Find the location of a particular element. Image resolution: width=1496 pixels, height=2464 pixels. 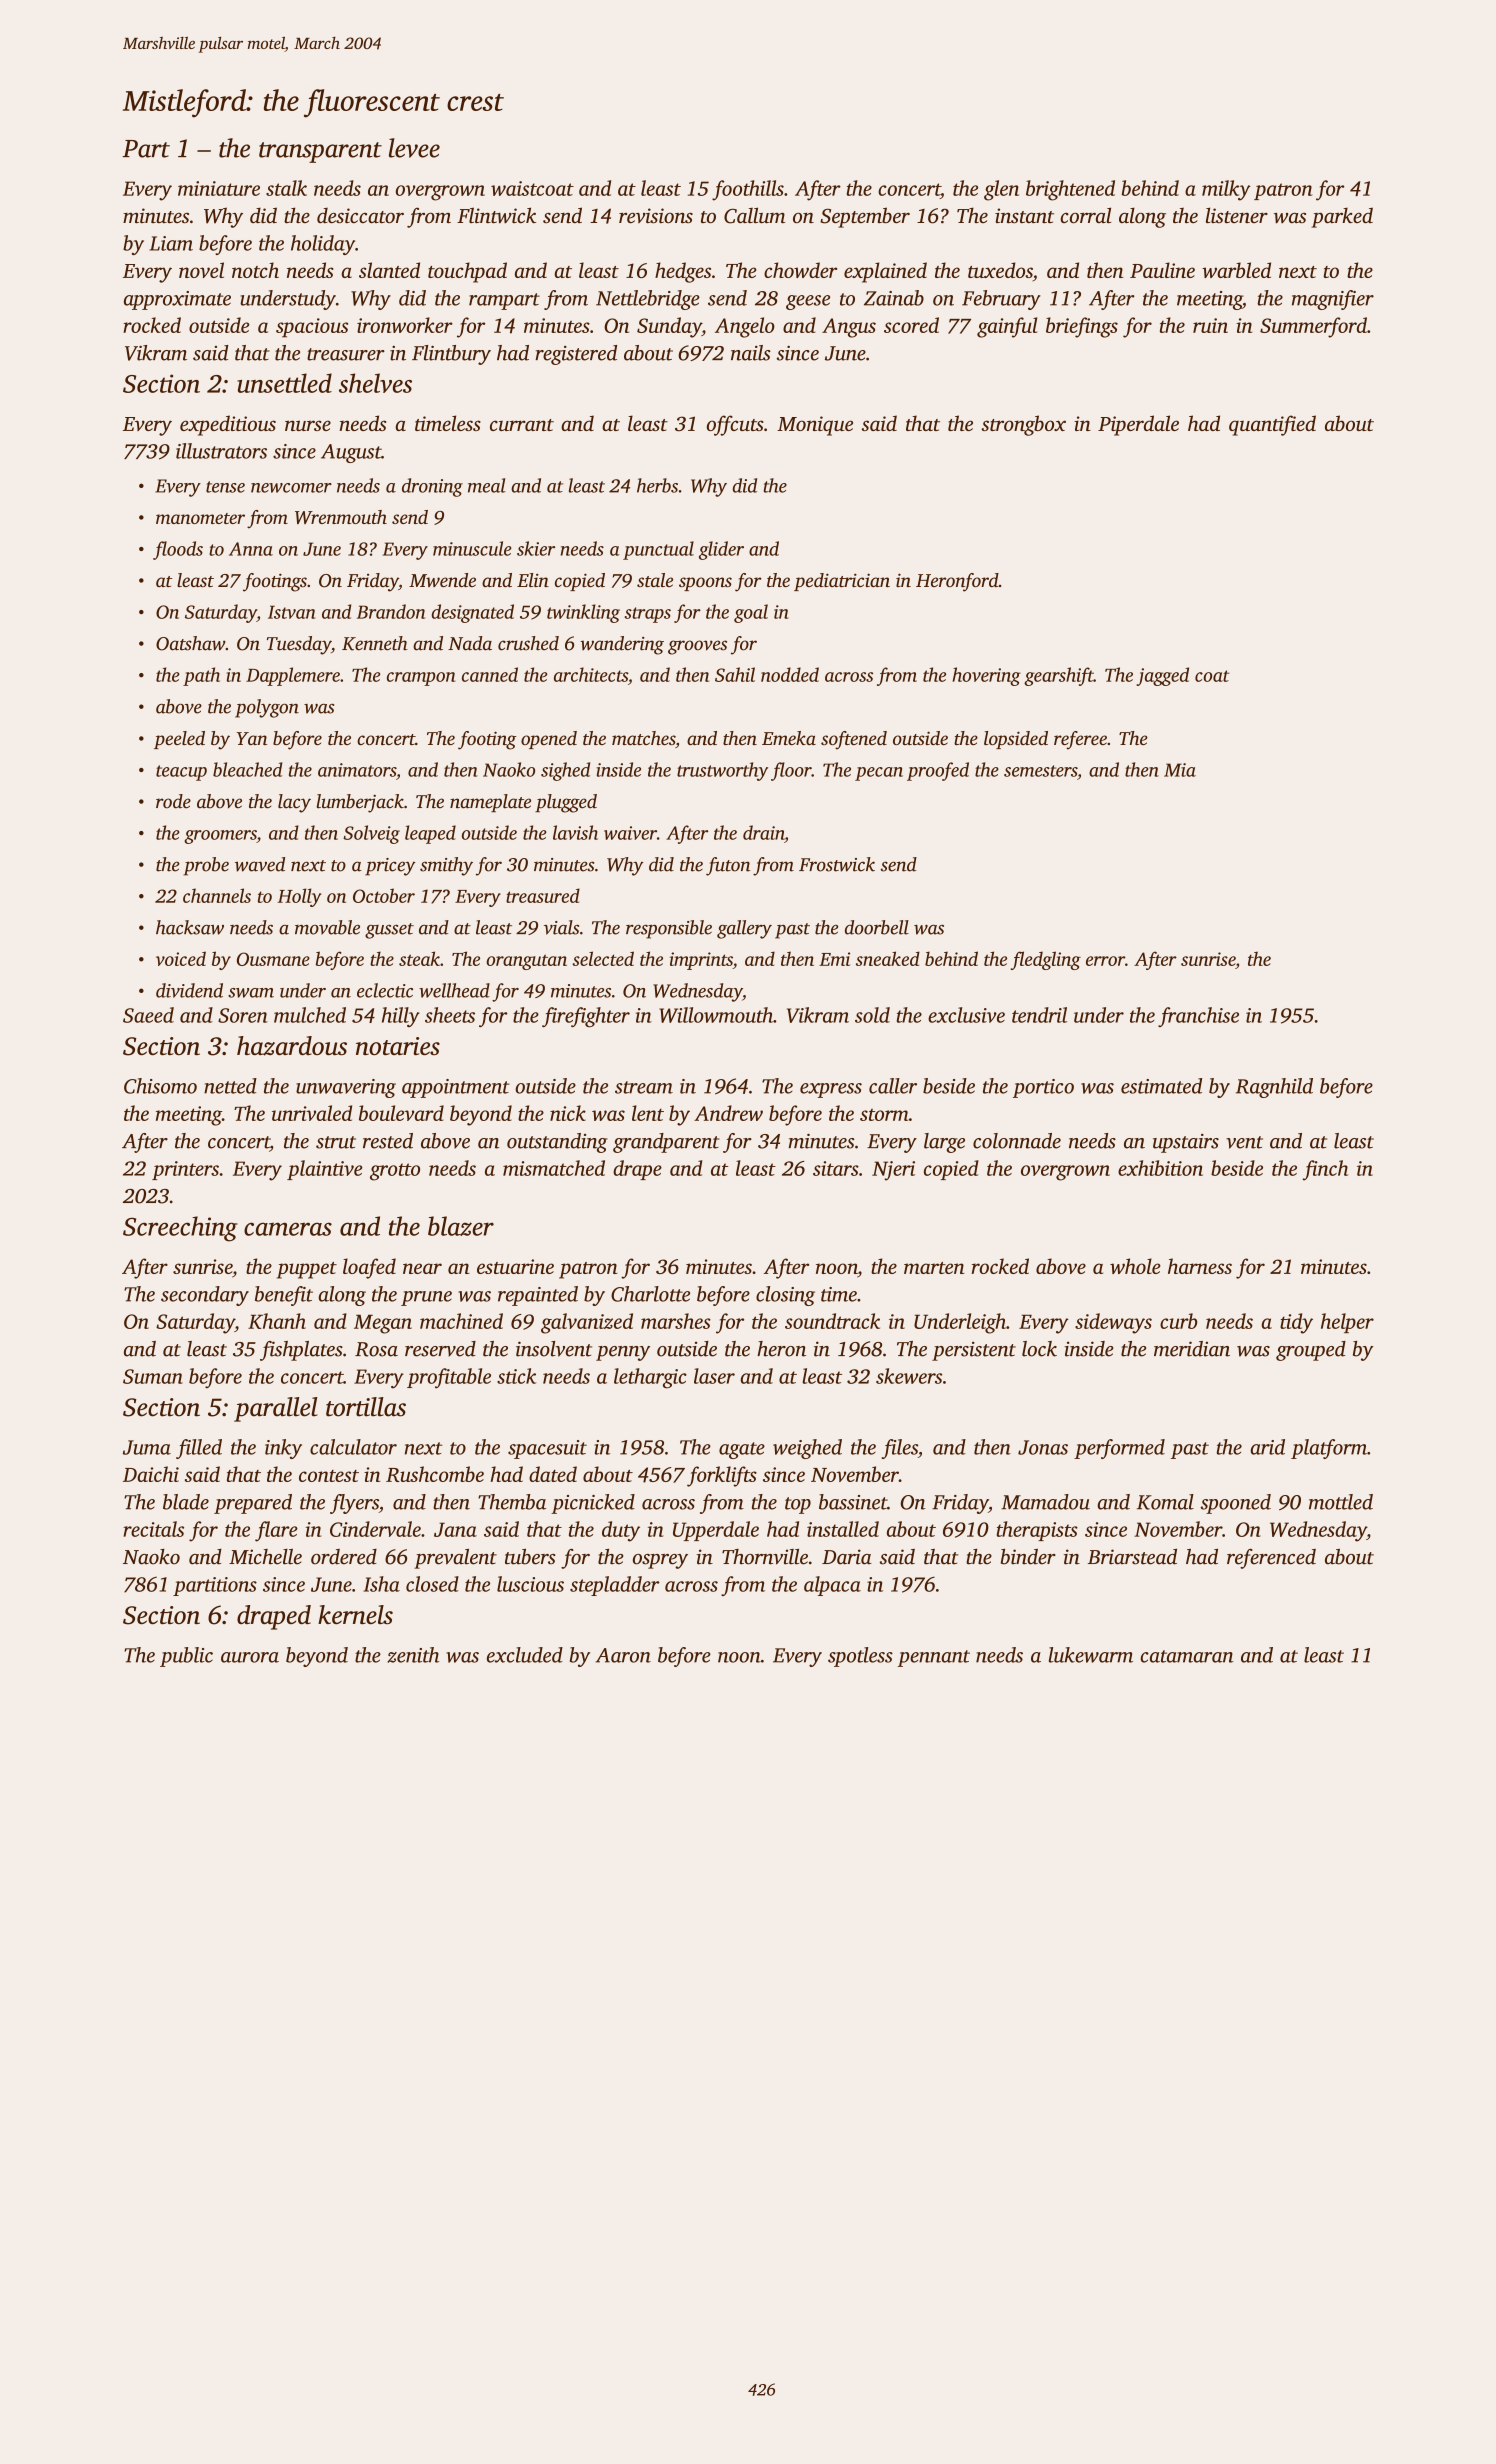

softened is located at coordinates (854, 740).
